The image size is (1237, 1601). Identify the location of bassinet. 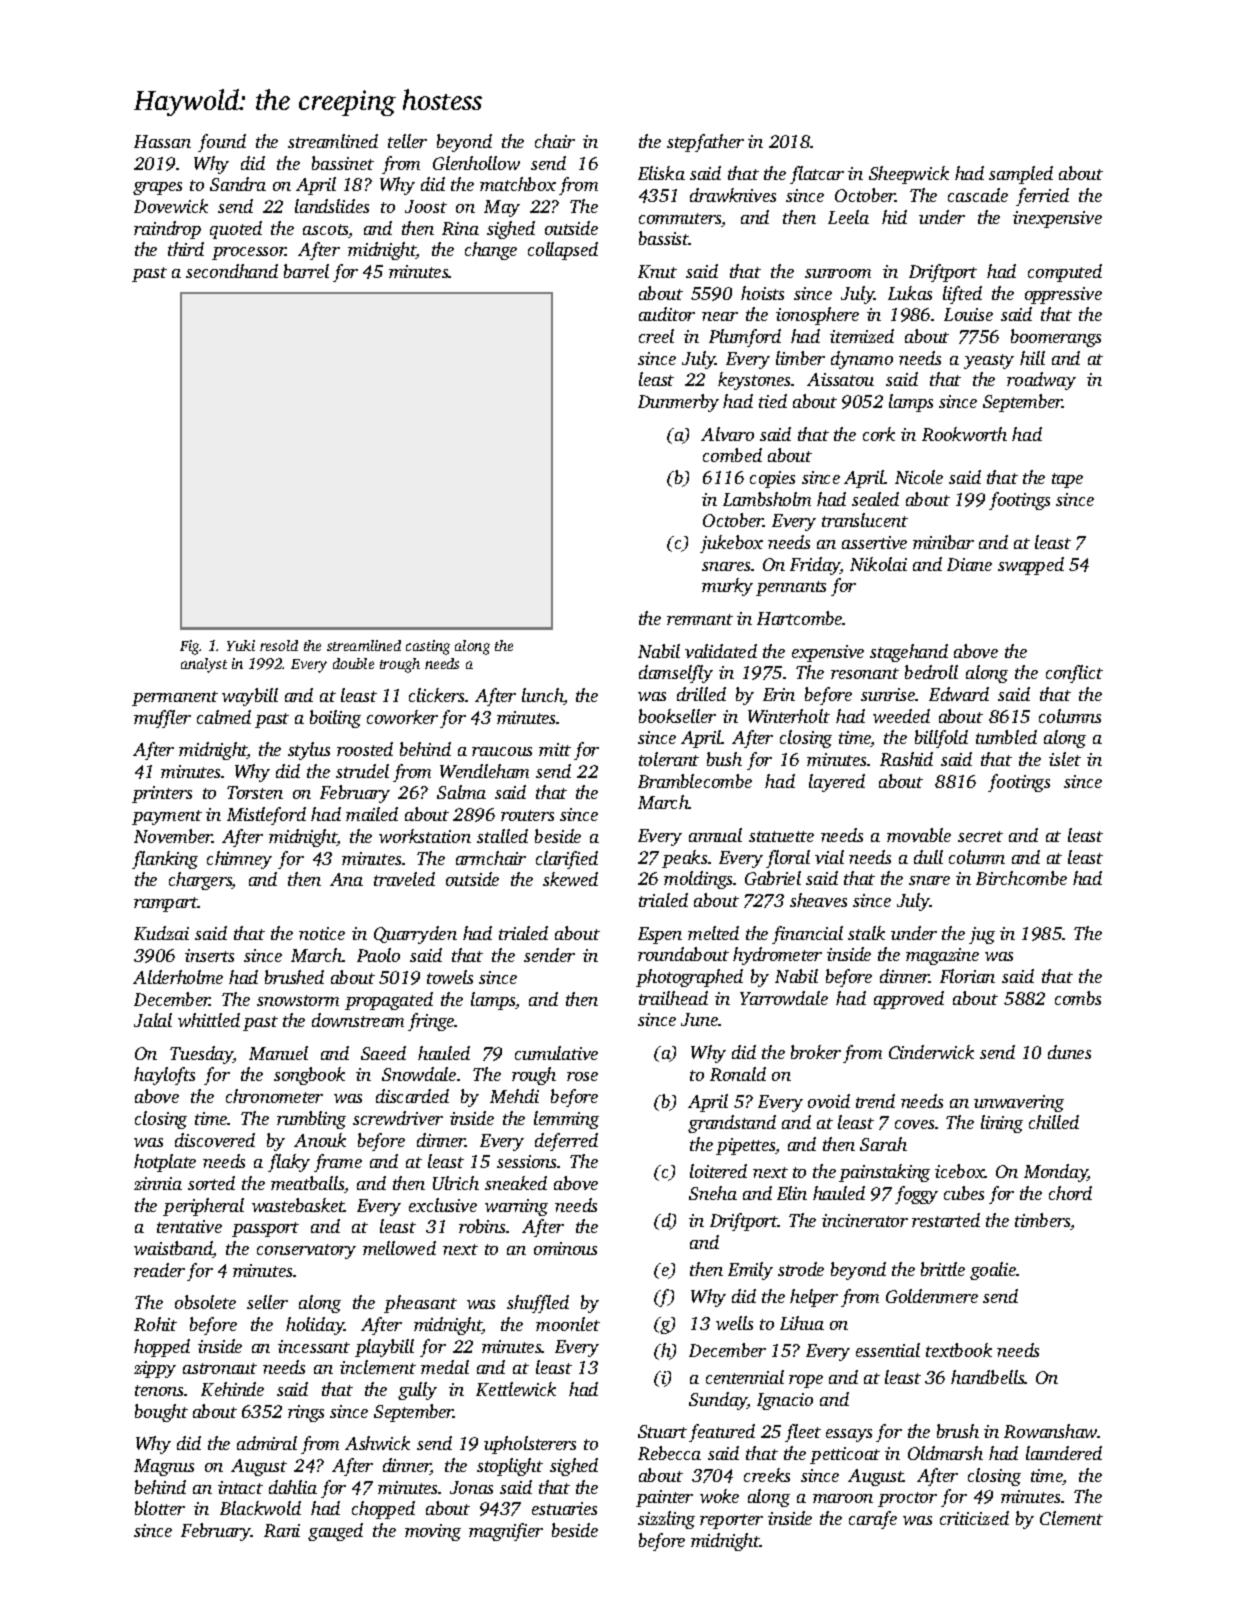
(343, 163).
